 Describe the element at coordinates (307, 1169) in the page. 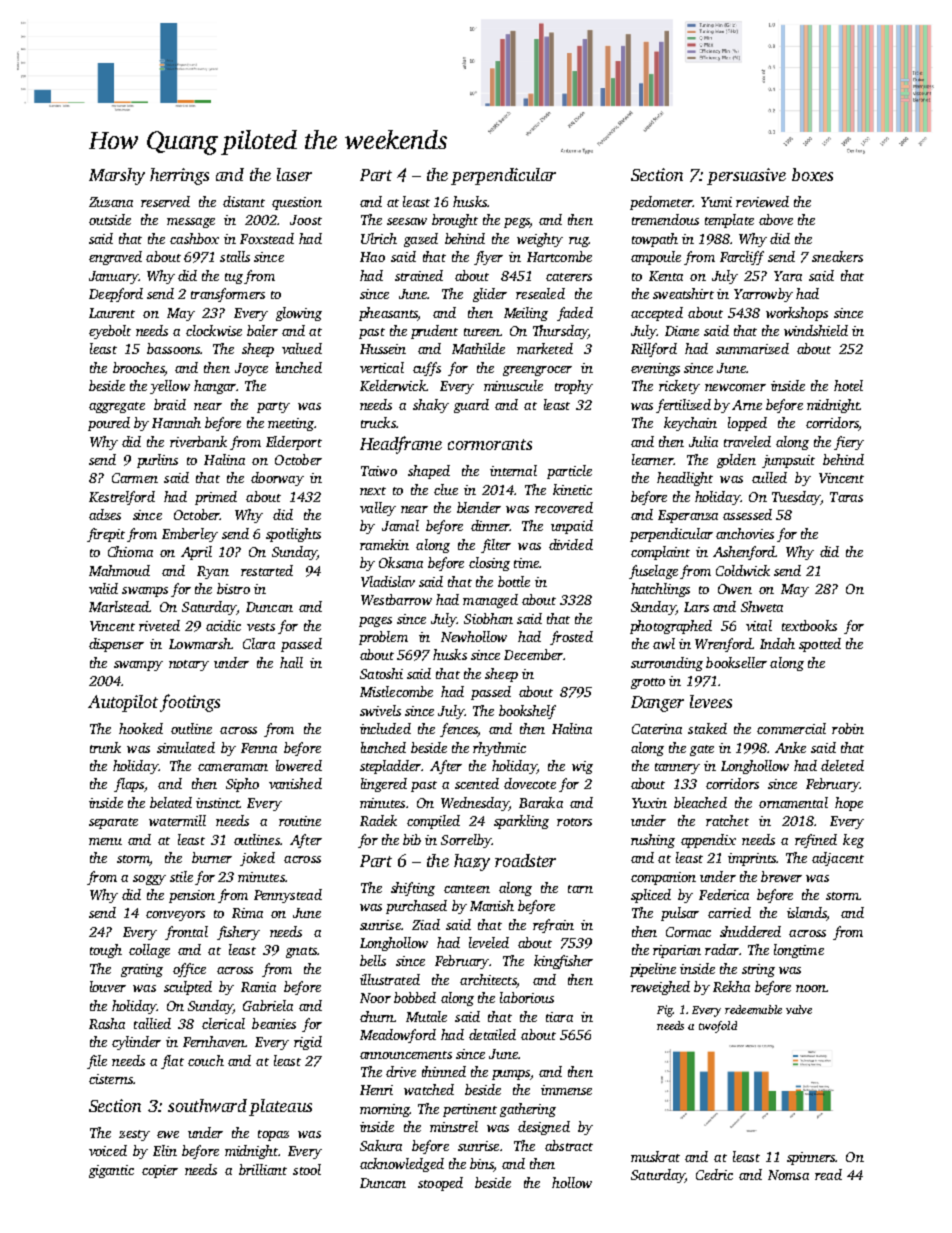

I see `stool` at that location.
